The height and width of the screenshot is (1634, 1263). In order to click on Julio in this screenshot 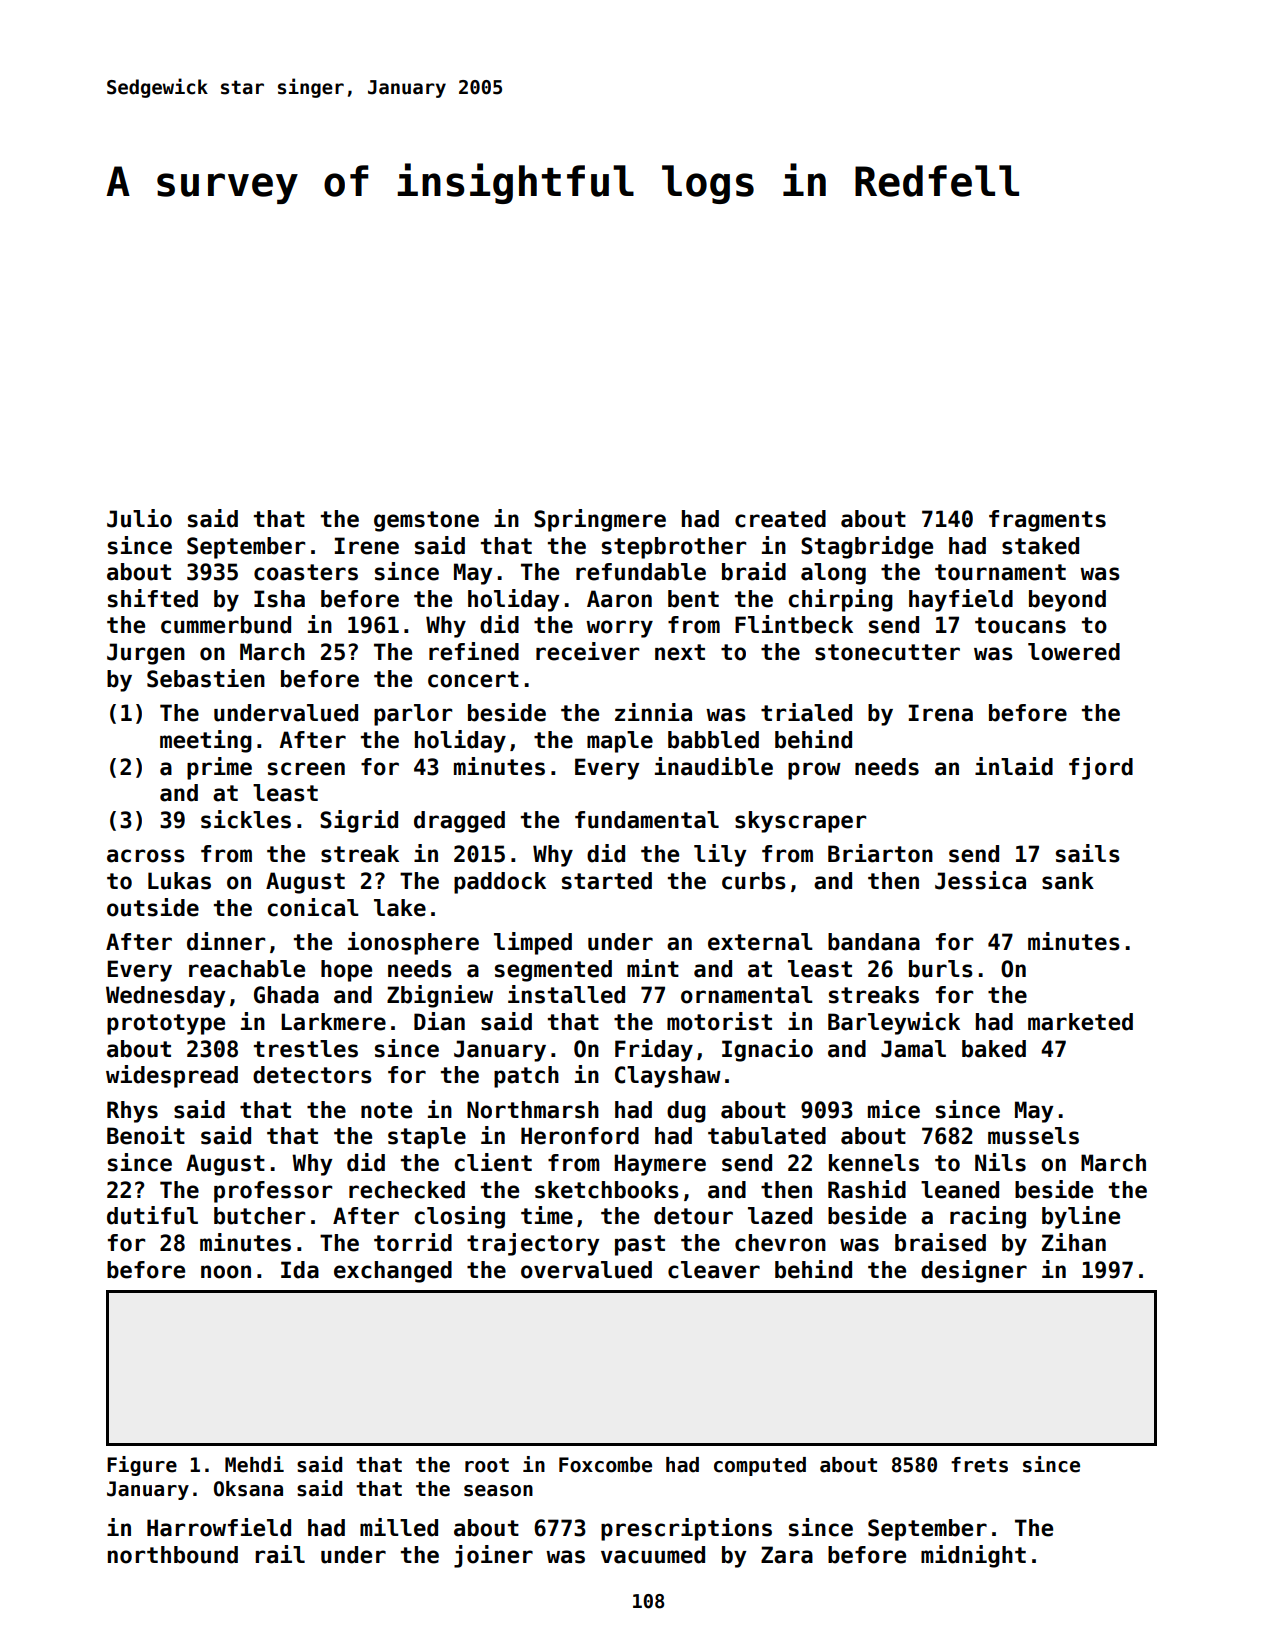, I will do `click(139, 518)`.
